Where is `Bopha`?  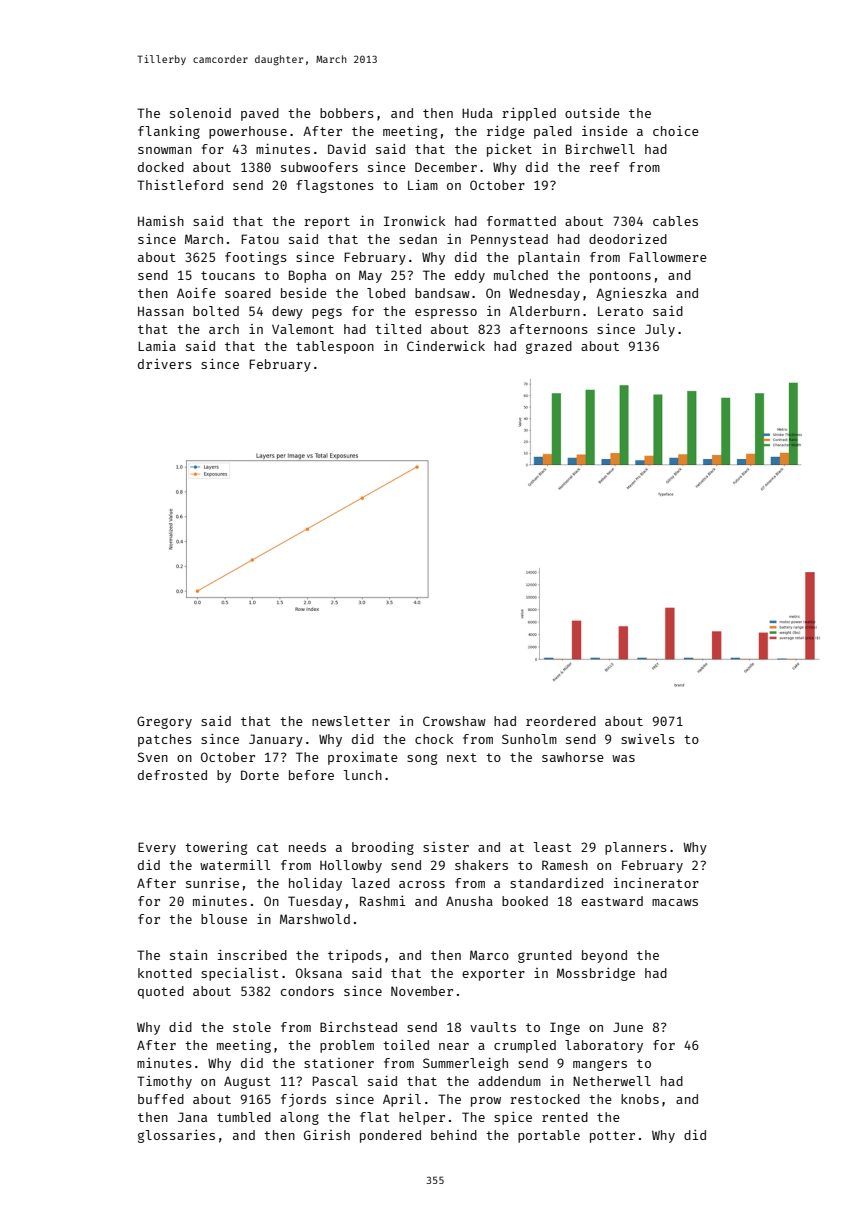
Bopha is located at coordinates (307, 276).
